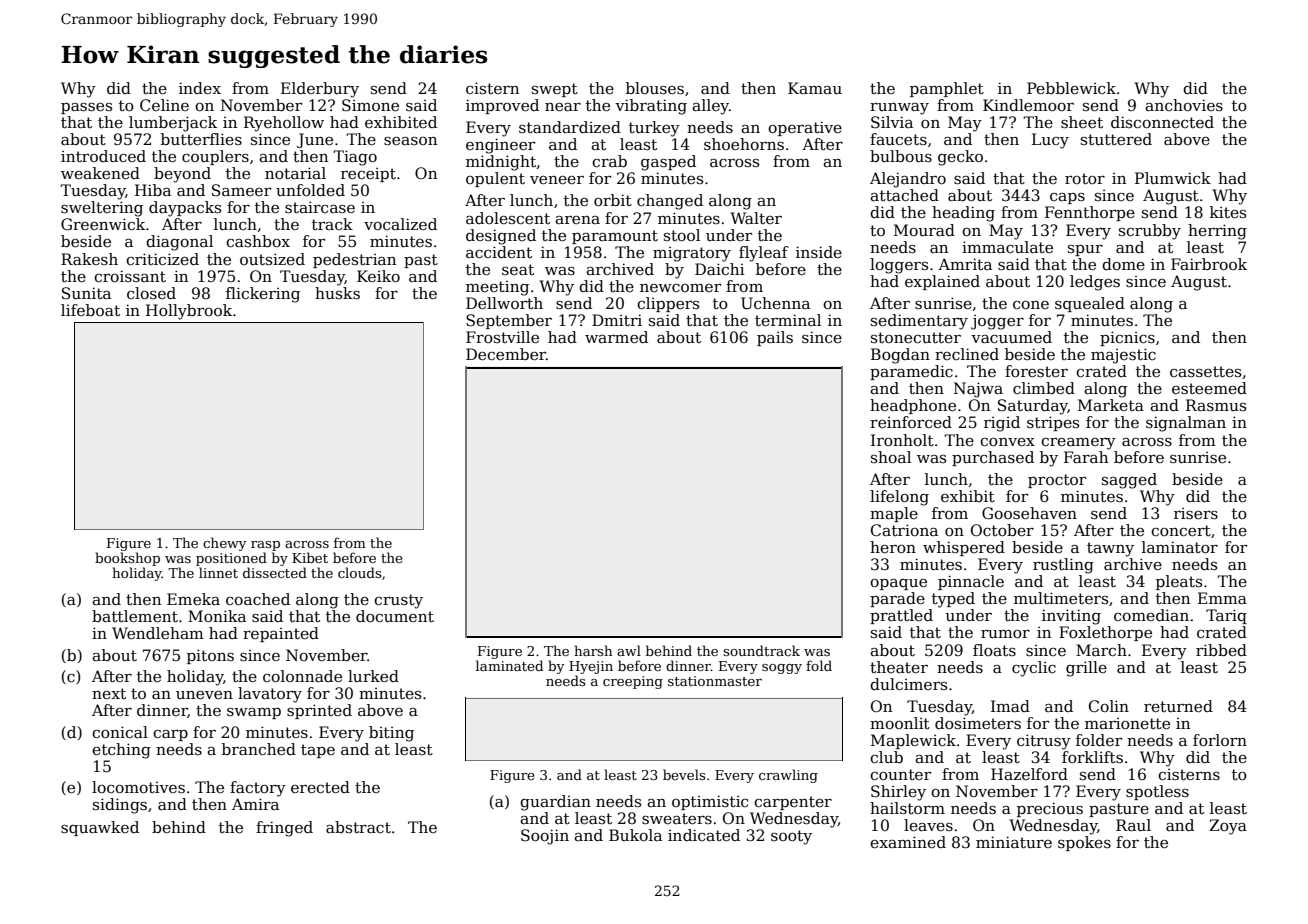 The height and width of the document is (924, 1308). Describe the element at coordinates (127, 559) in the document. I see `bookshop` at that location.
